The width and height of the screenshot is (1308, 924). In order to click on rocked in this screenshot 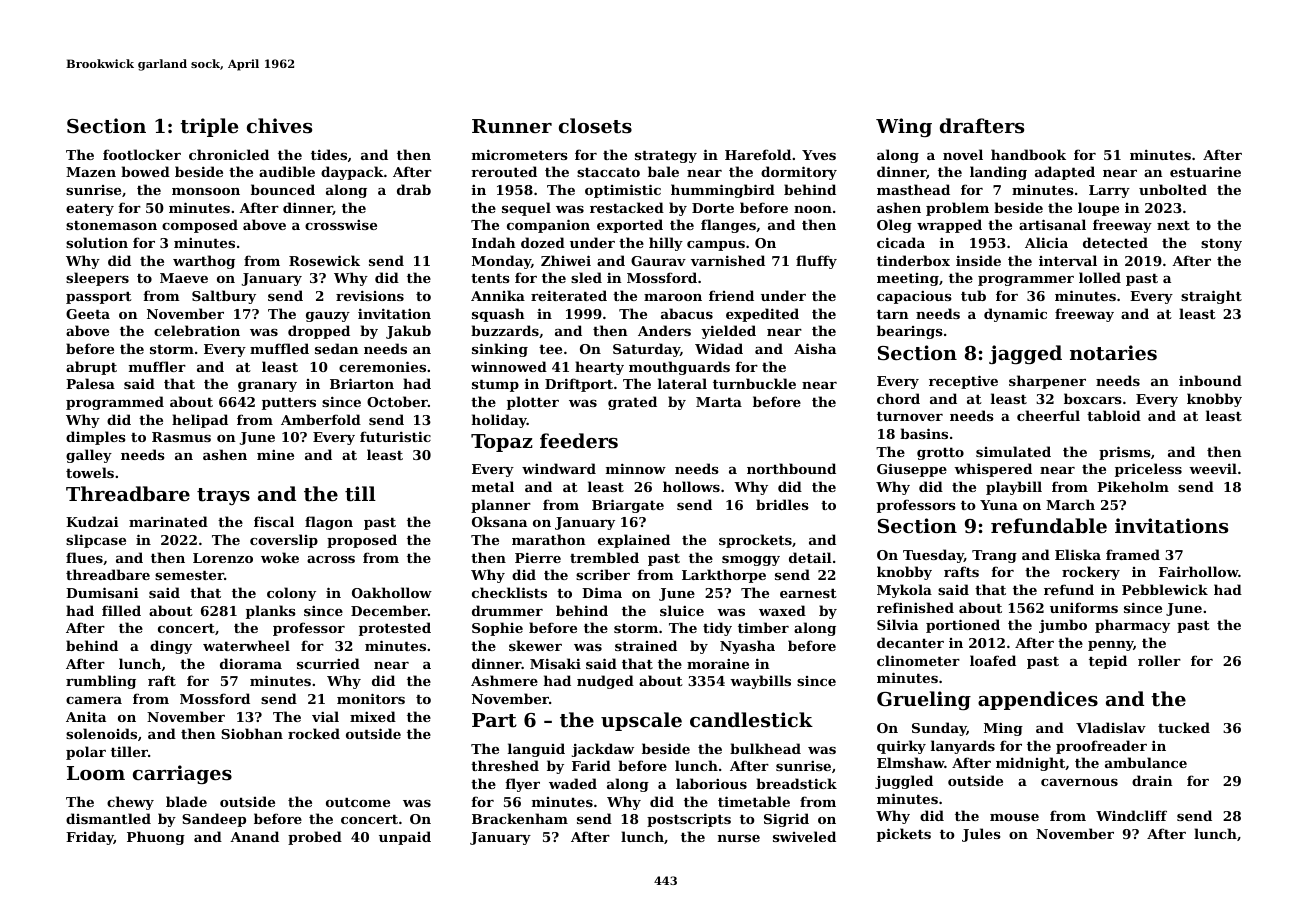, I will do `click(314, 733)`.
